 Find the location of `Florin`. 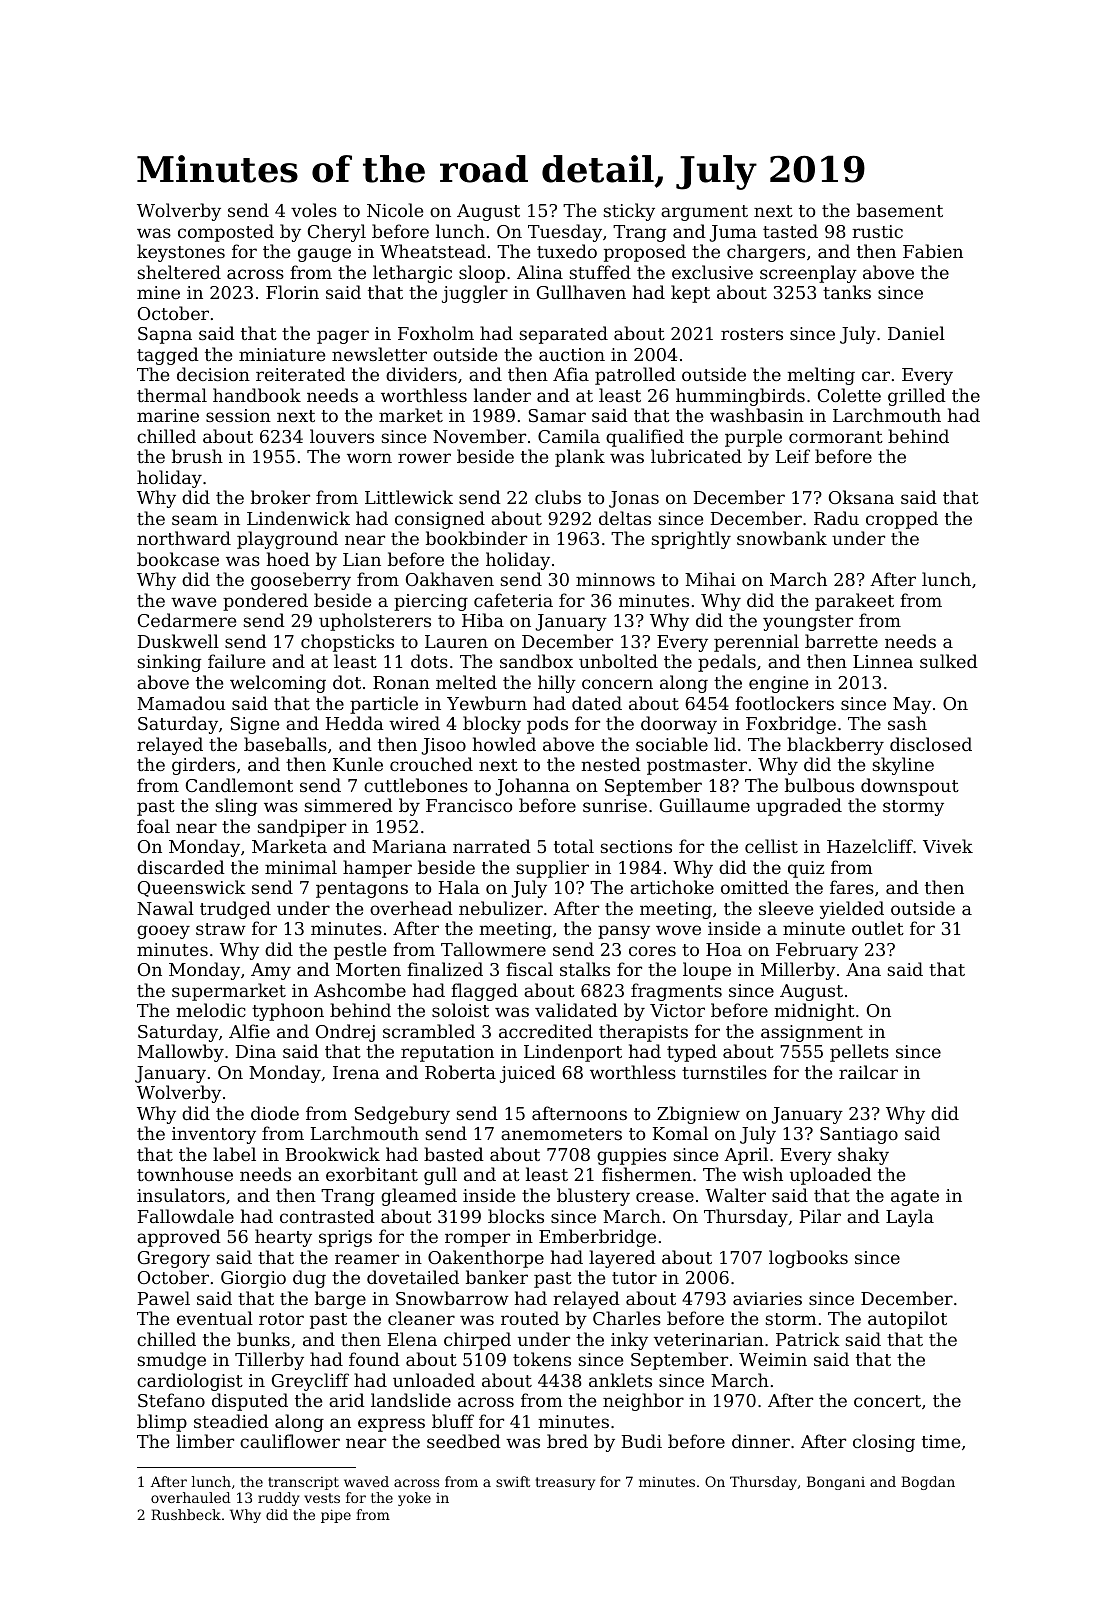

Florin is located at coordinates (292, 292).
